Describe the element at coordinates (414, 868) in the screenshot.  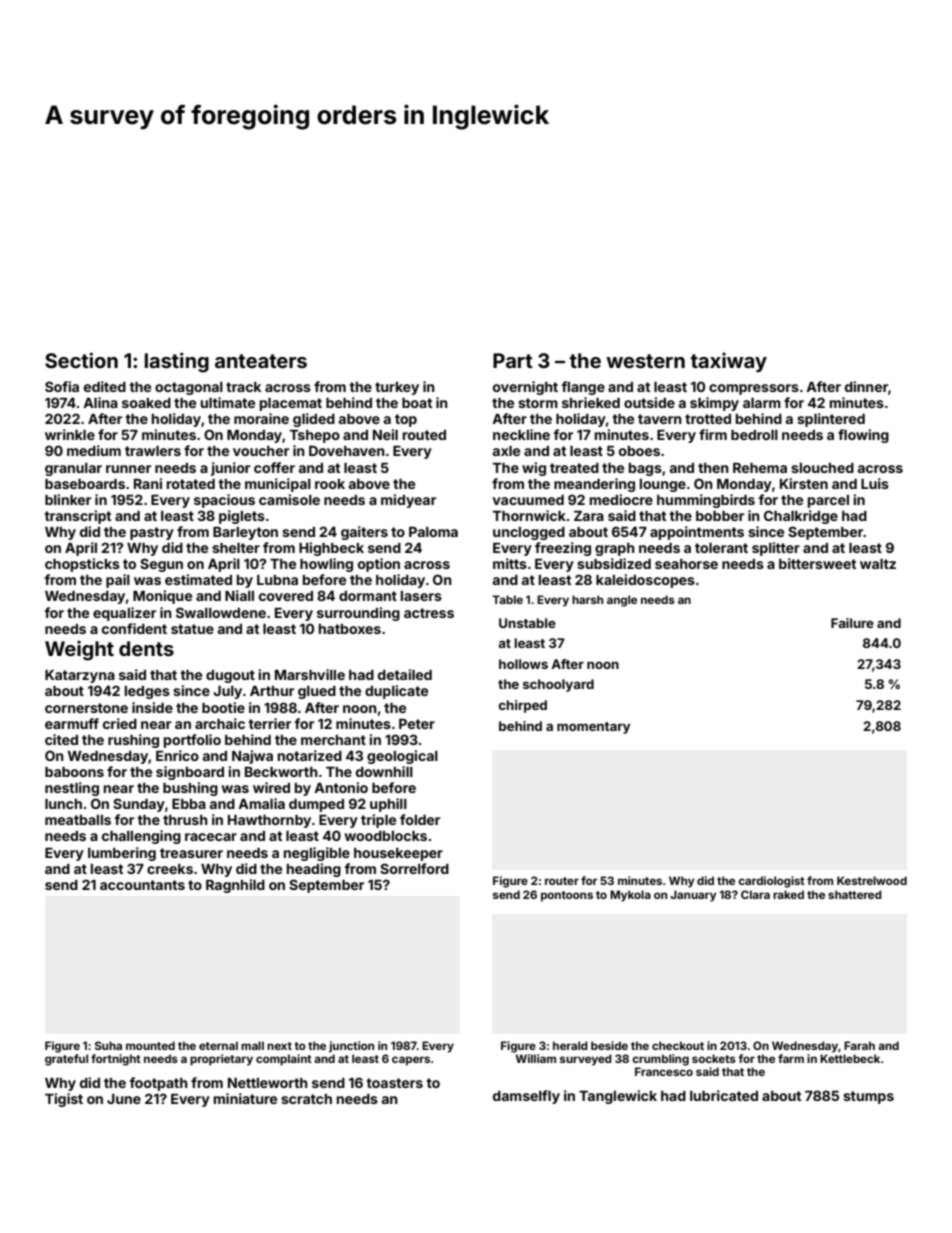
I see `Sorrelford` at that location.
